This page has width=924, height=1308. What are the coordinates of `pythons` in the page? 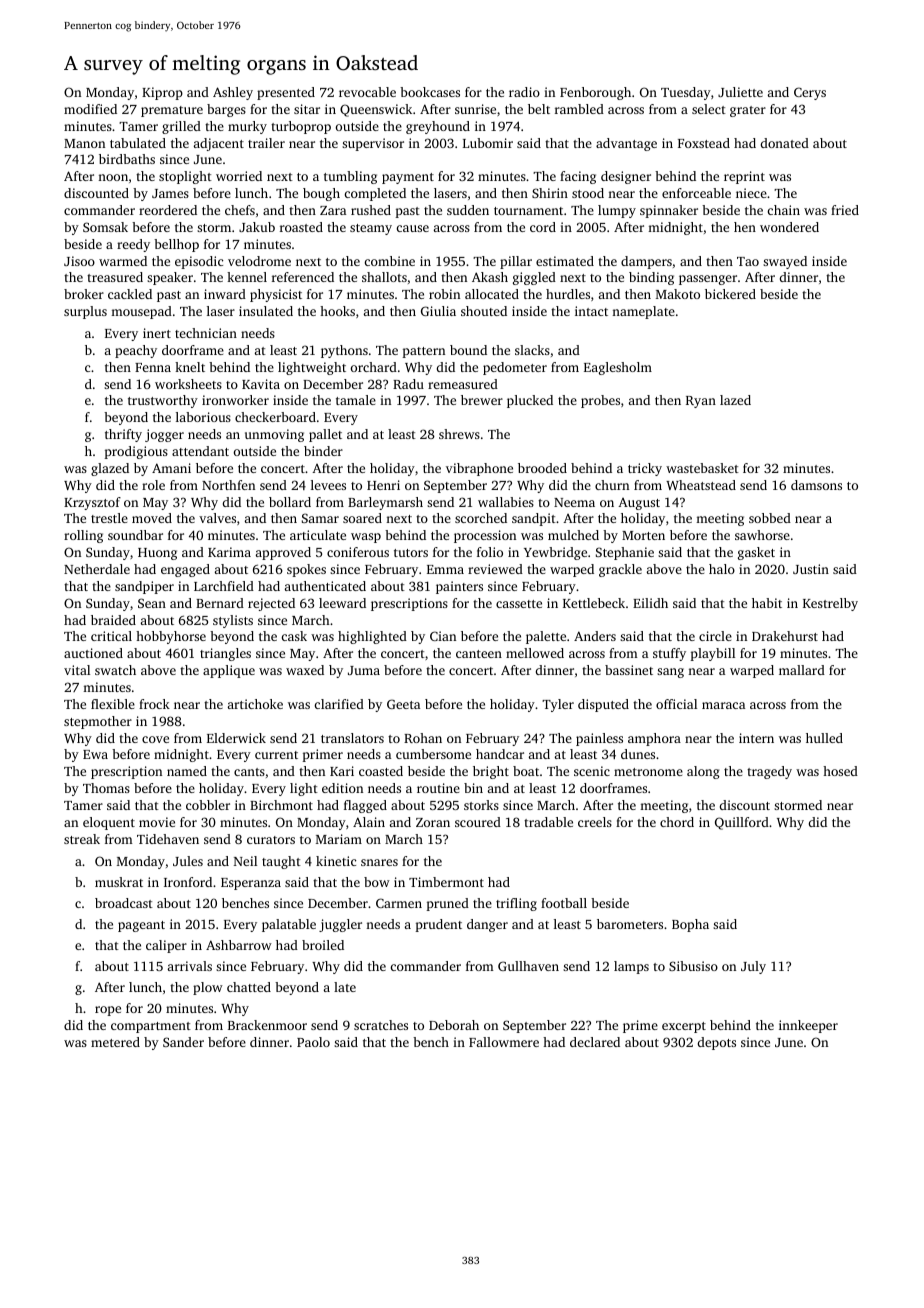 It's located at (344, 351).
